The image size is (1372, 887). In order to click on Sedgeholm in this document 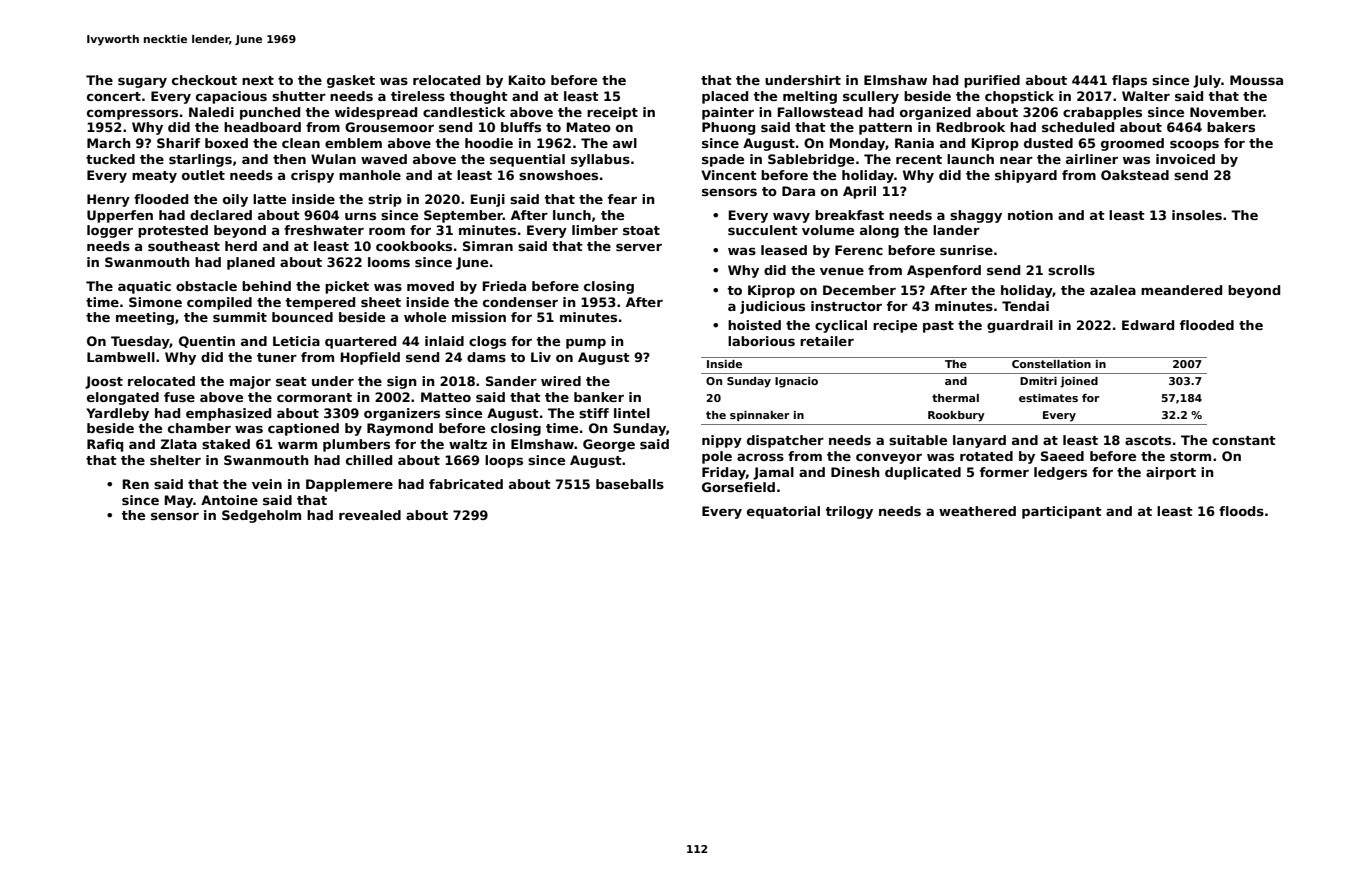, I will do `click(261, 516)`.
